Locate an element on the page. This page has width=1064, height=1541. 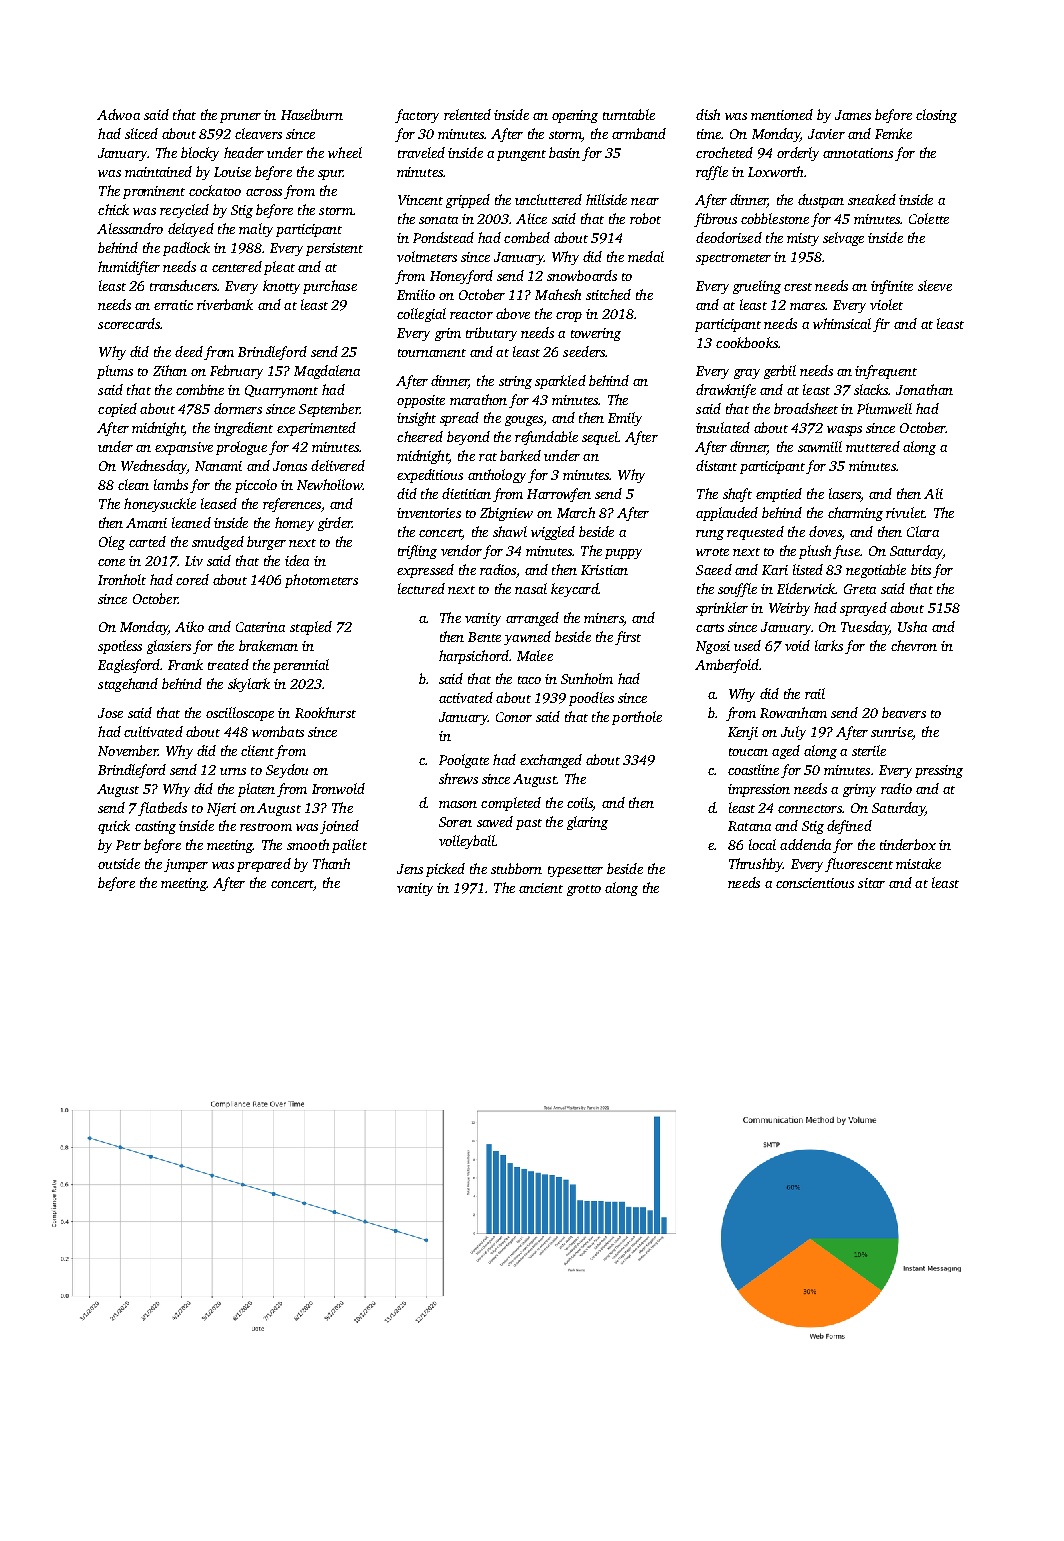
cultivated is located at coordinates (153, 731).
